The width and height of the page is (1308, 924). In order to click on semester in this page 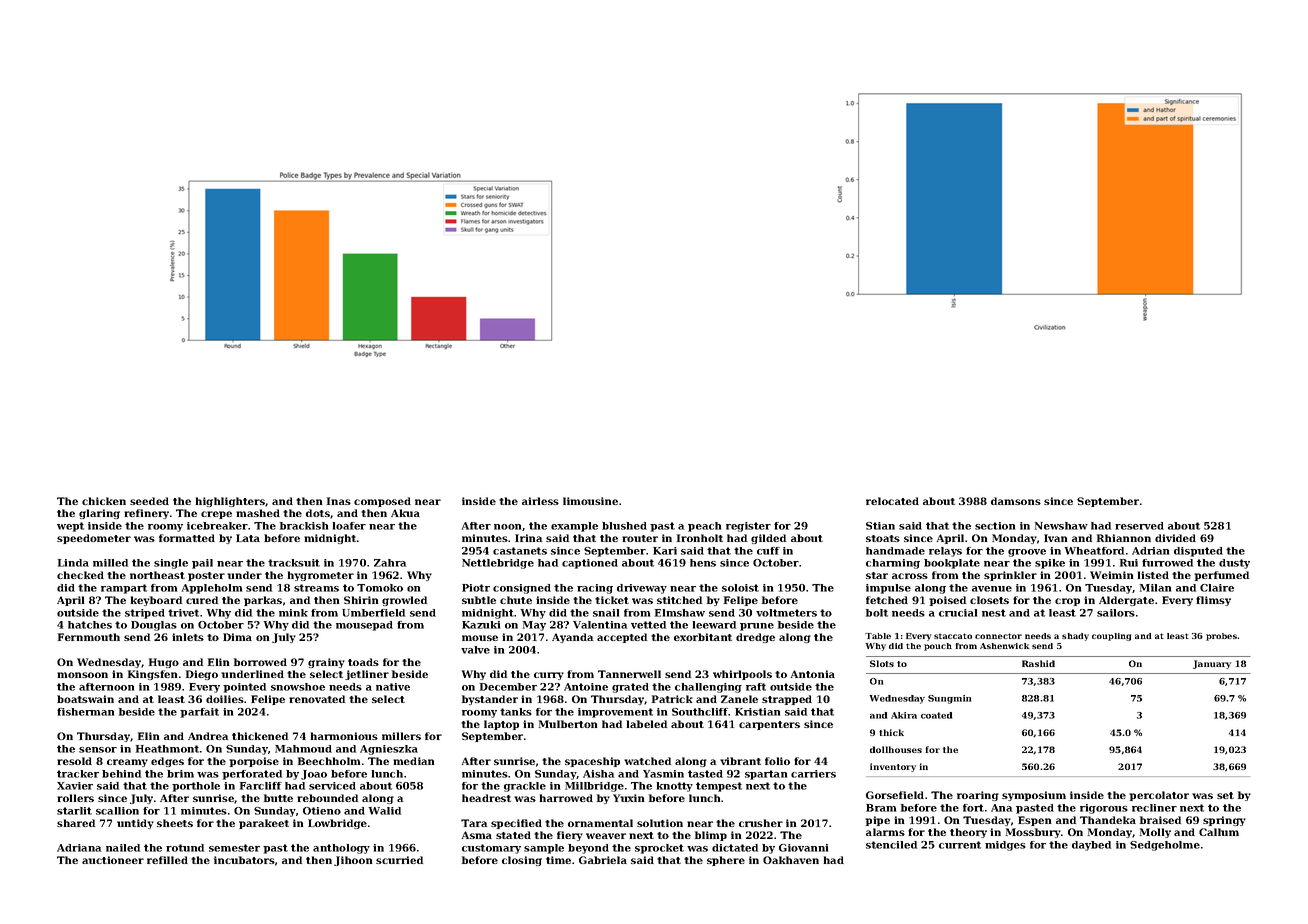, I will do `click(234, 848)`.
